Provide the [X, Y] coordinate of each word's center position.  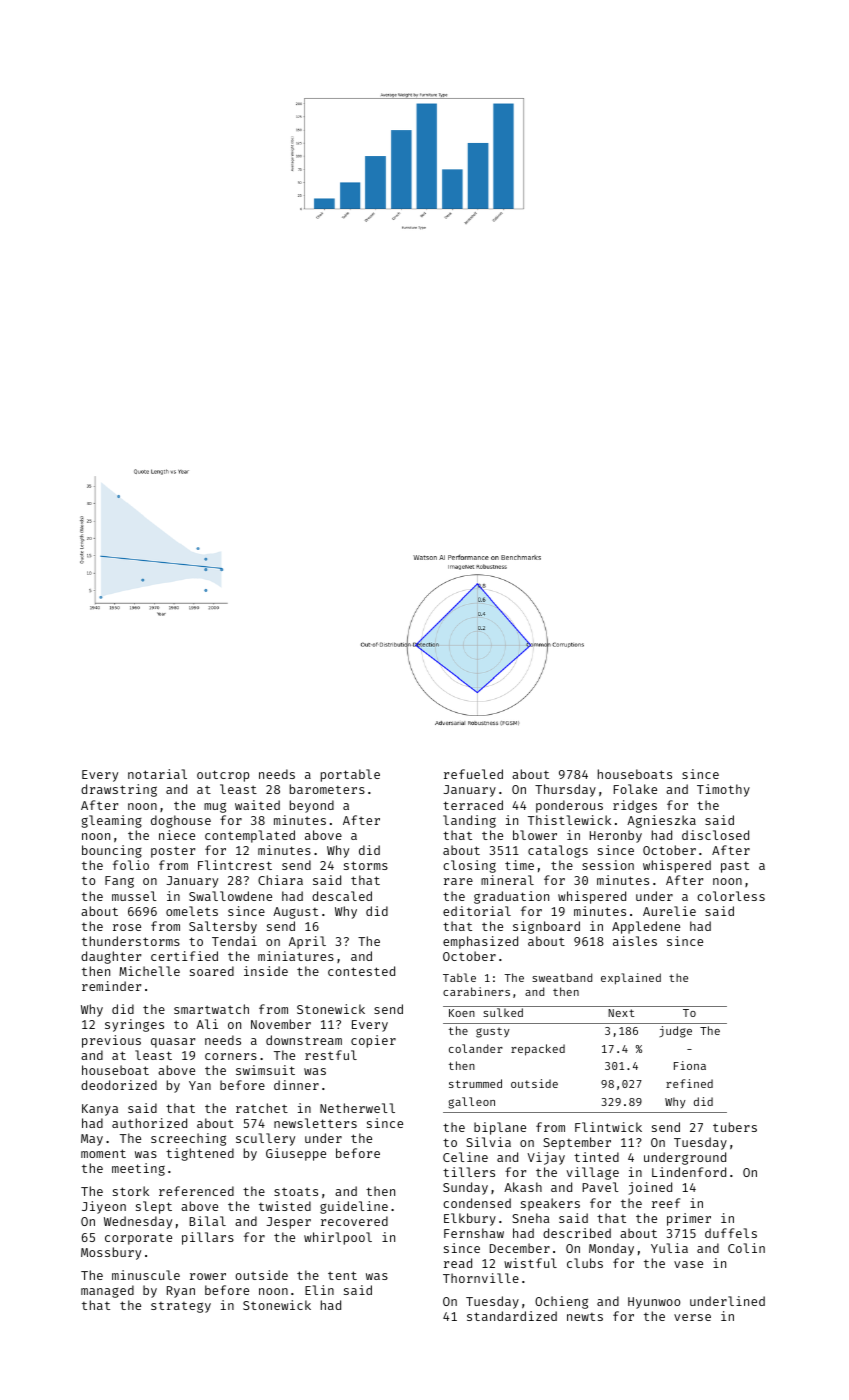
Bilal [207, 1221]
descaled [342, 896]
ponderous [569, 806]
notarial [157, 774]
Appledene [646, 927]
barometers [327, 789]
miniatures [296, 956]
